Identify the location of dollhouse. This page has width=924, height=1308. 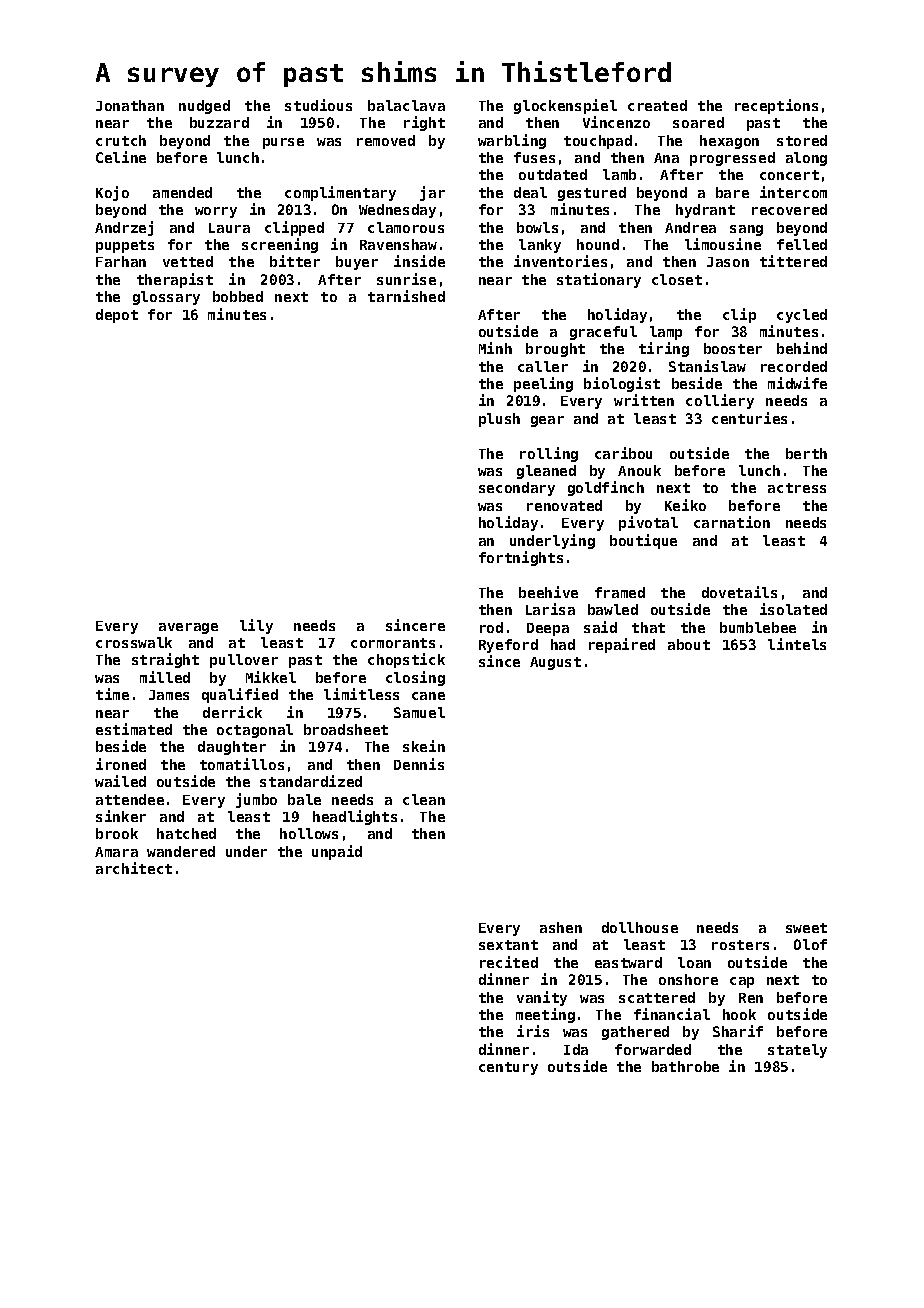
(640, 927).
